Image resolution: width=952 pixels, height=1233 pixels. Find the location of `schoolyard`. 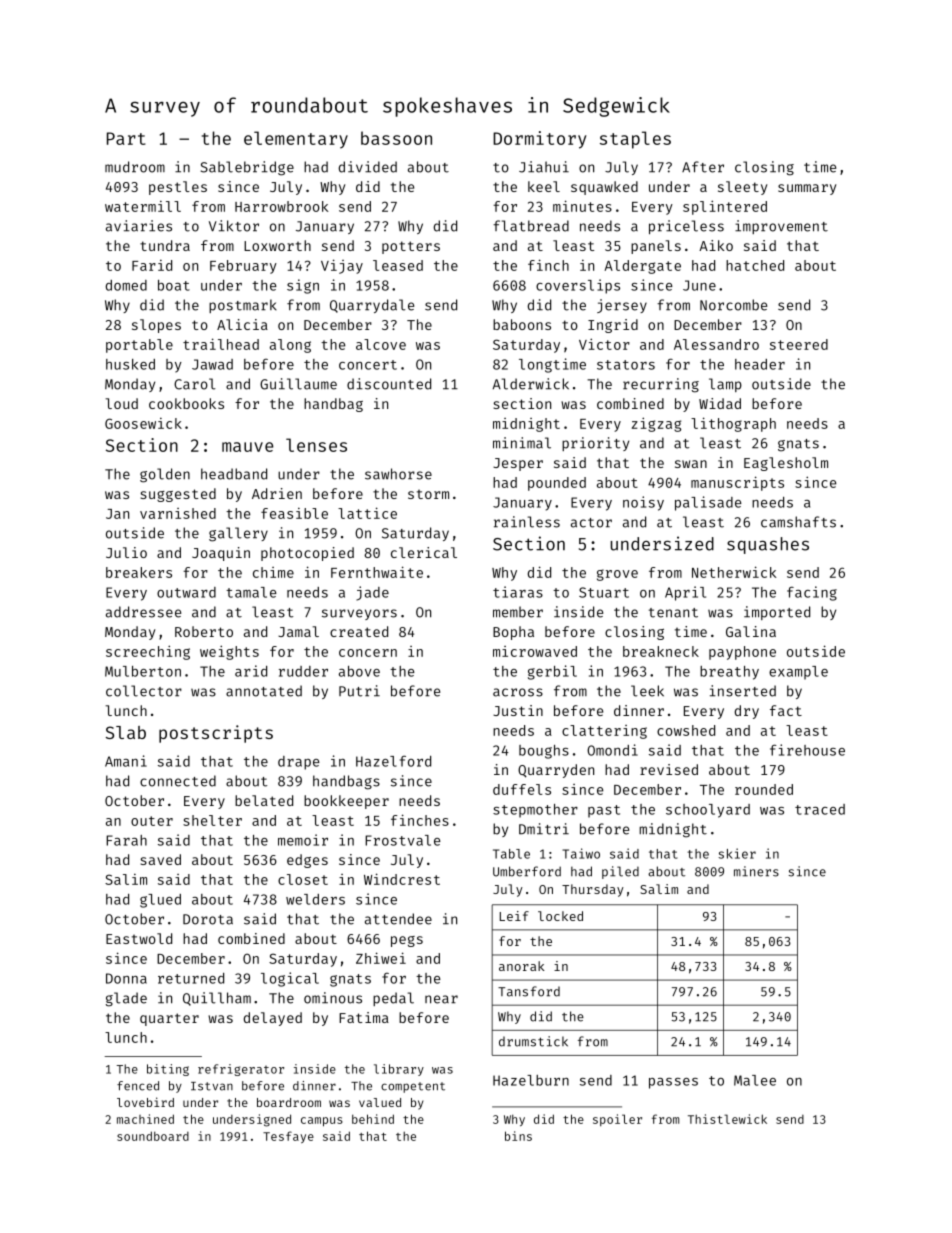

schoolyard is located at coordinates (708, 811).
